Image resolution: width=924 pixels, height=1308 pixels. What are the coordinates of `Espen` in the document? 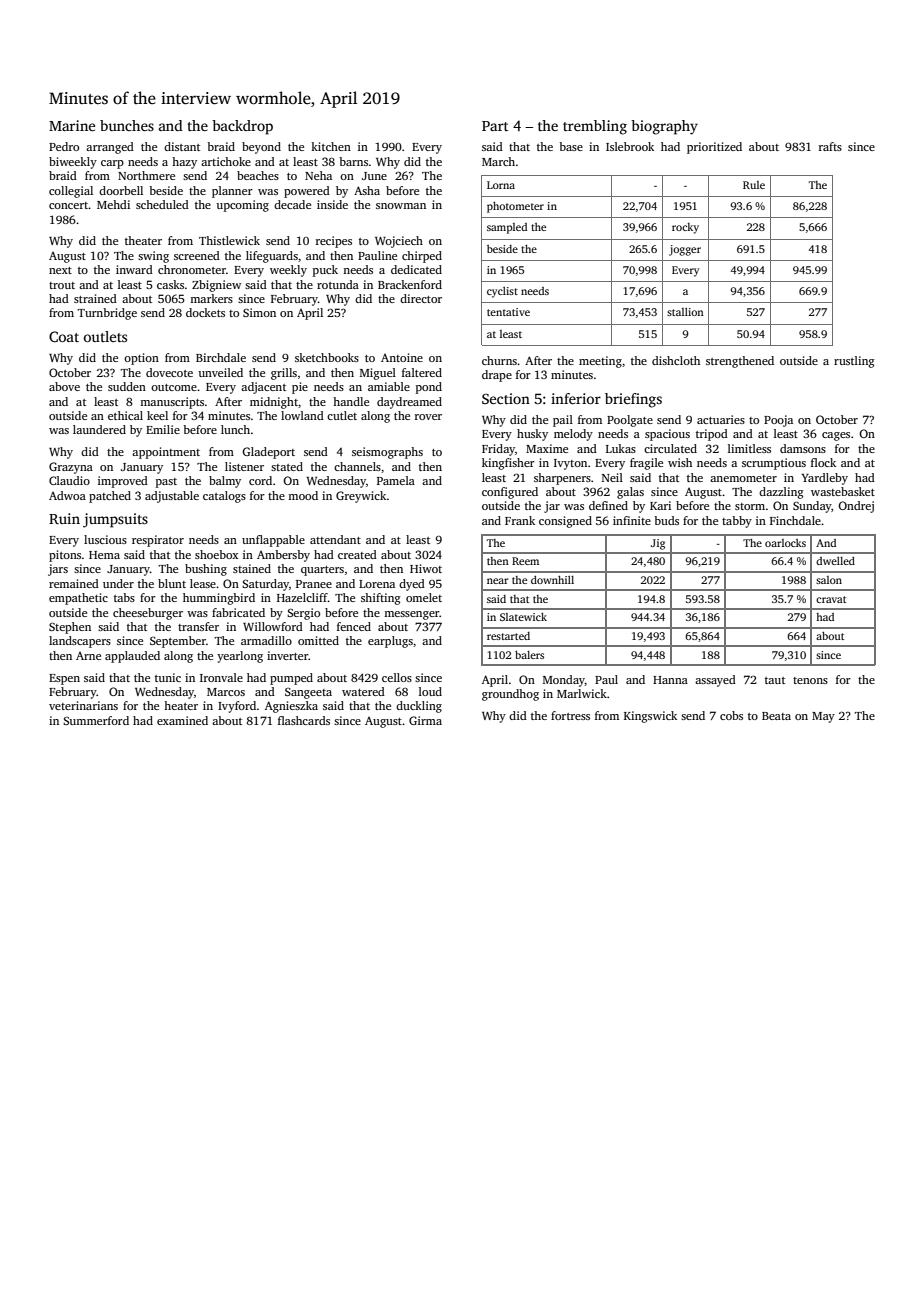 It's located at (64, 679).
